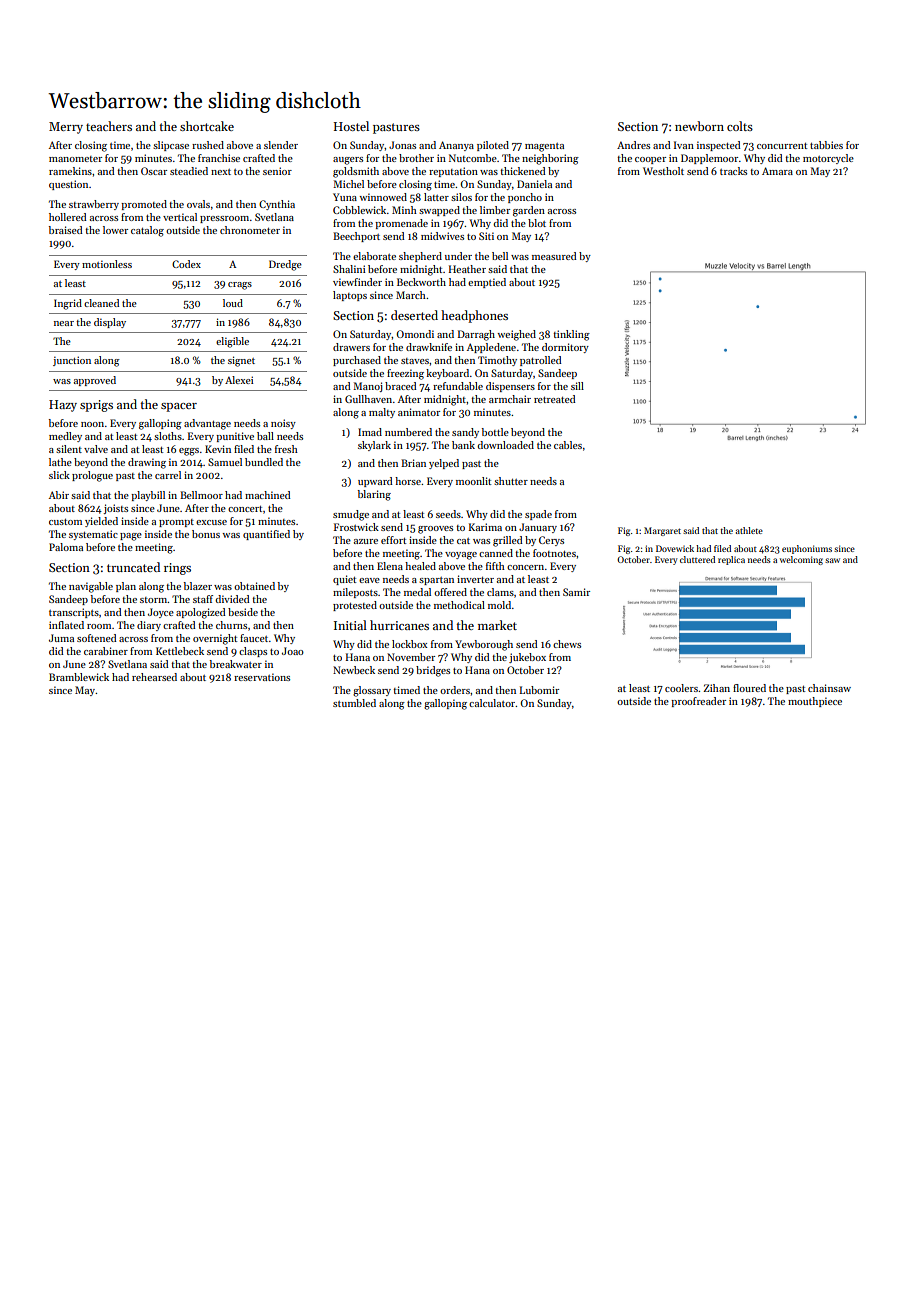 This page has height=1308, width=924. Describe the element at coordinates (176, 523) in the page. I see `prompt` at that location.
